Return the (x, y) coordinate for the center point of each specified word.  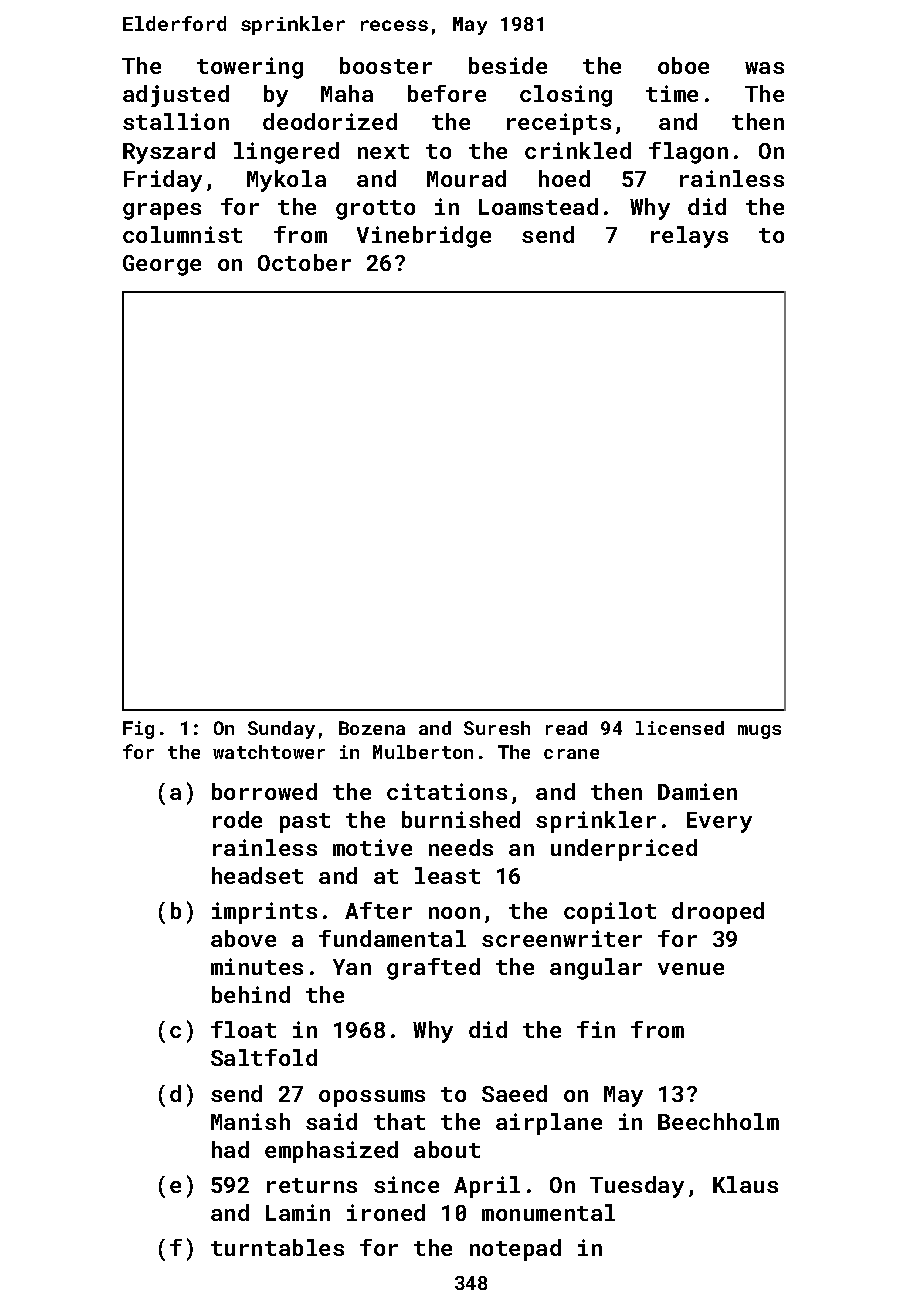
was (764, 68)
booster (386, 65)
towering (250, 68)
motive (372, 847)
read (566, 728)
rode (237, 819)
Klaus (745, 1184)
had (230, 1149)
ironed (386, 1212)
